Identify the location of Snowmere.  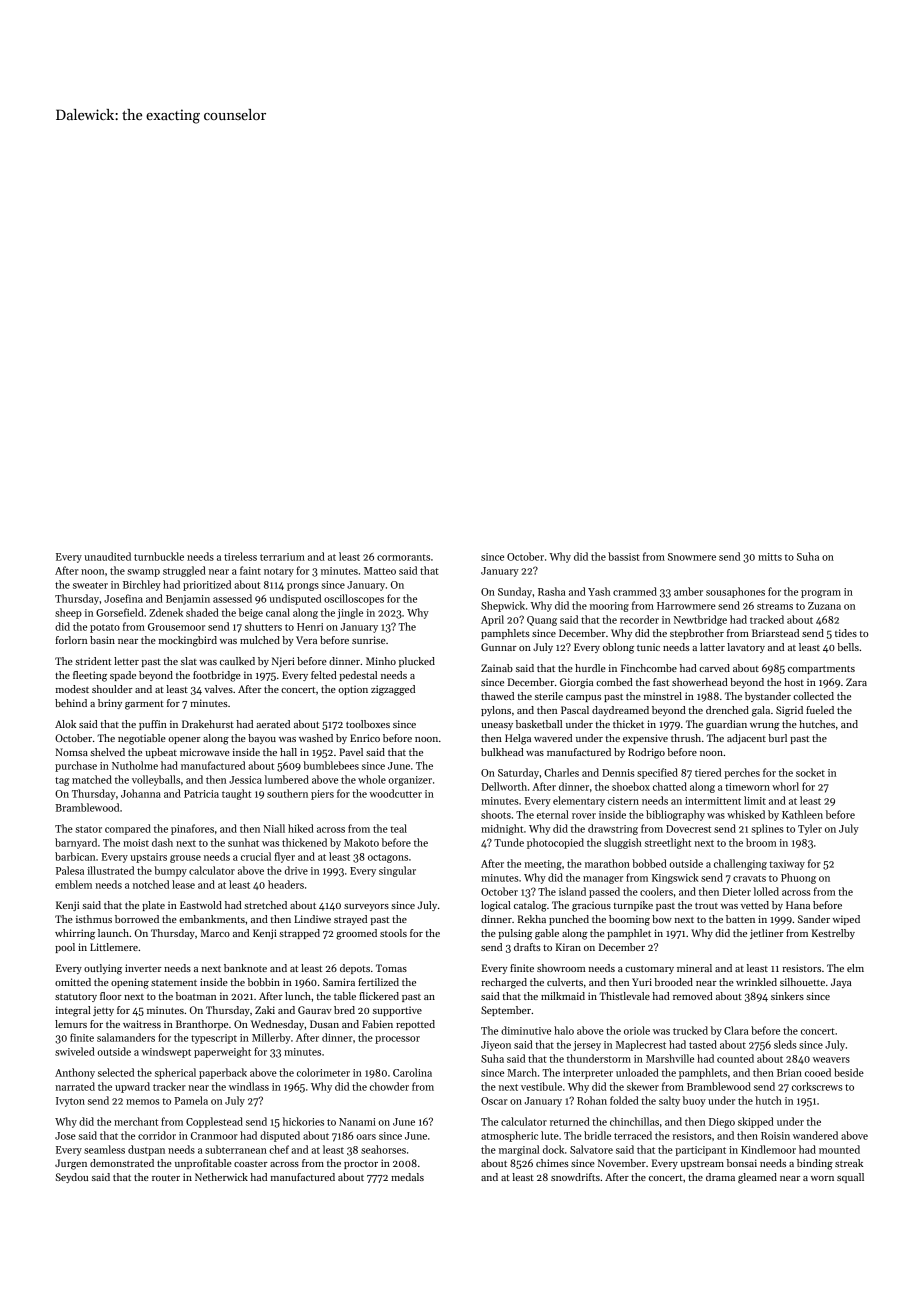
(692, 557).
